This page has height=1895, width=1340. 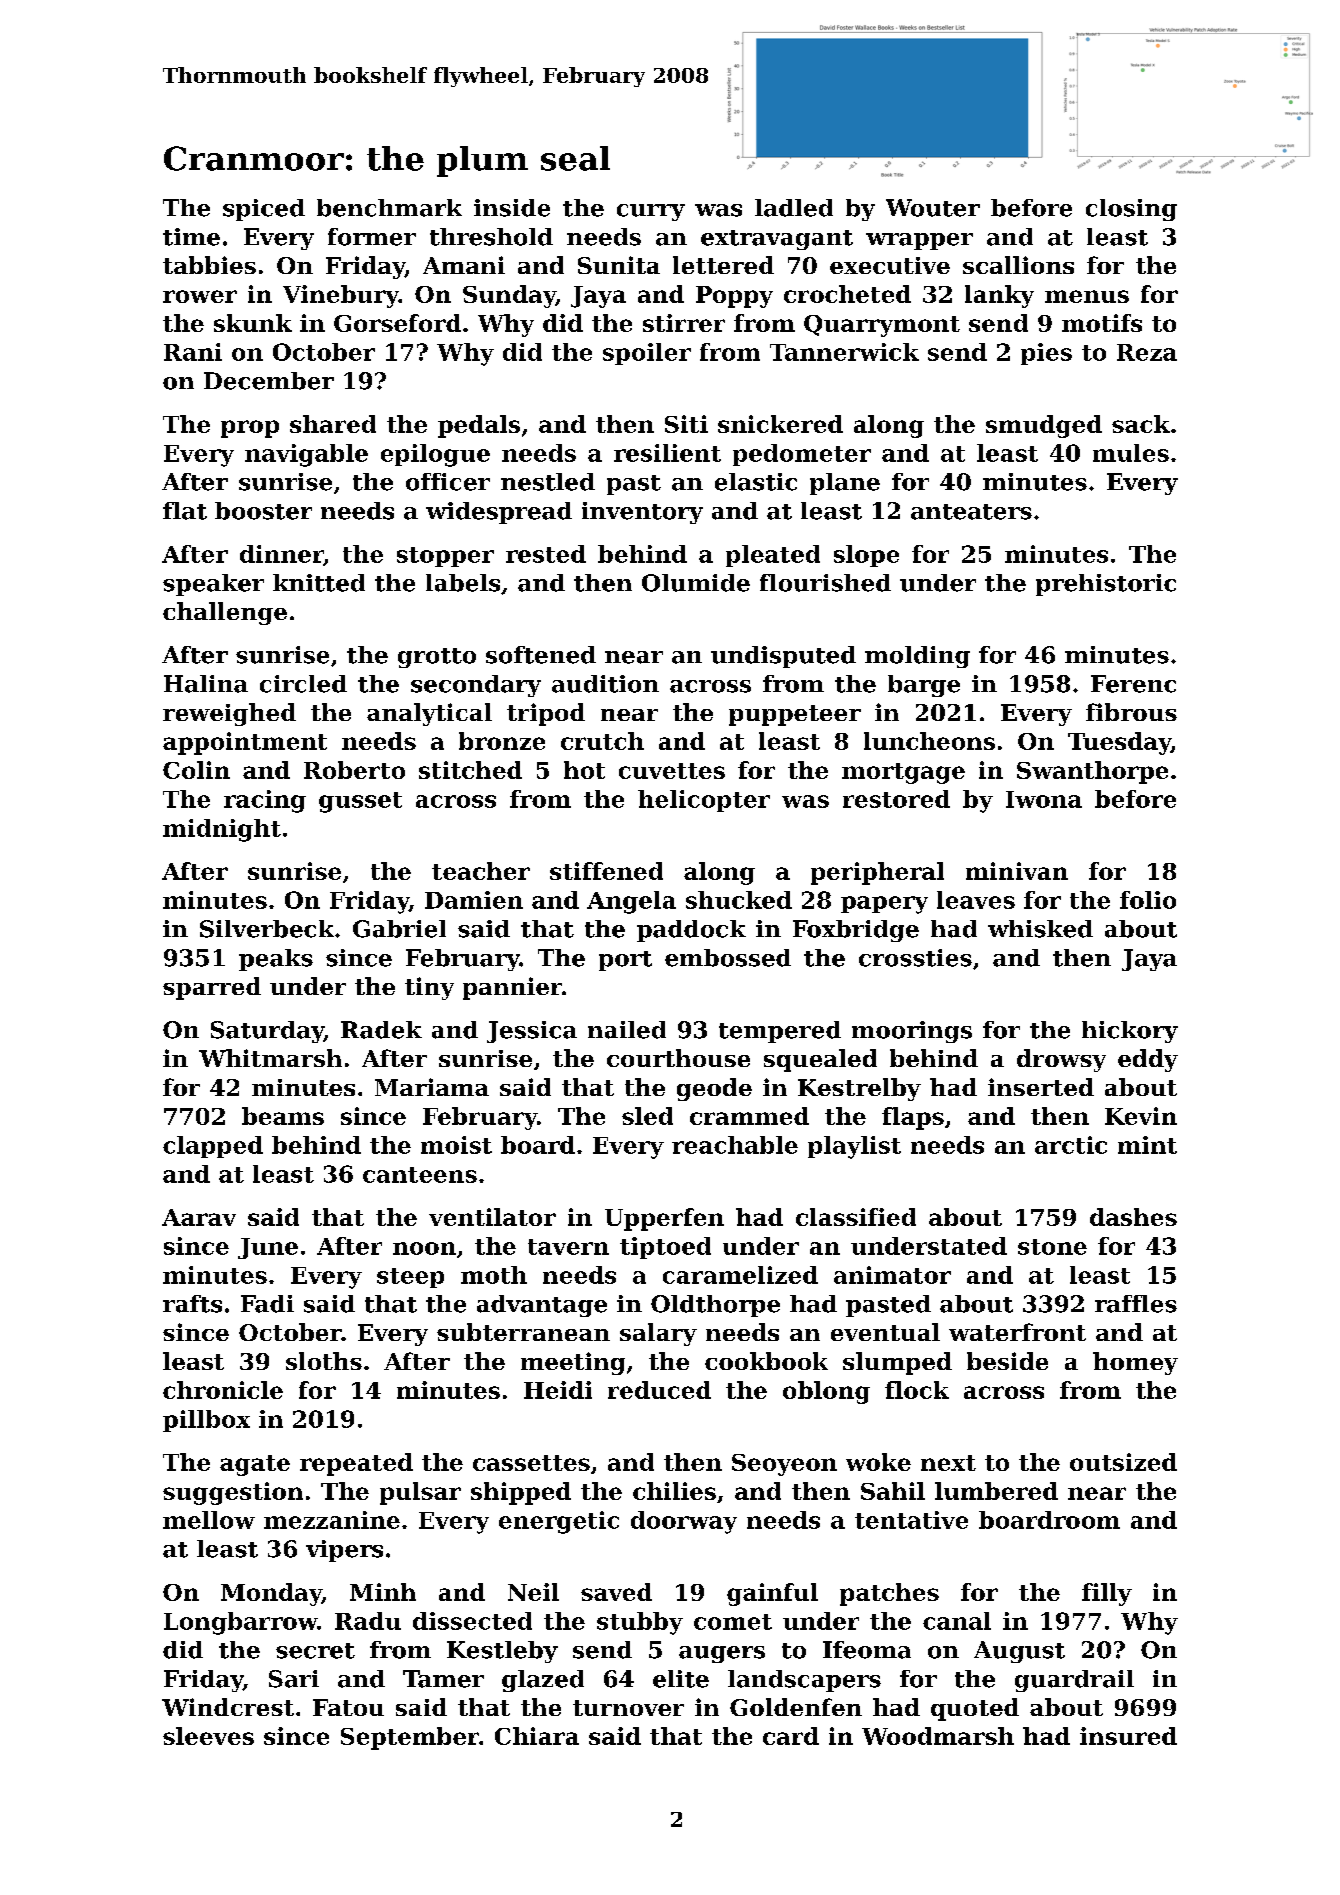 What do you see at coordinates (200, 296) in the page?
I see `rower` at bounding box center [200, 296].
